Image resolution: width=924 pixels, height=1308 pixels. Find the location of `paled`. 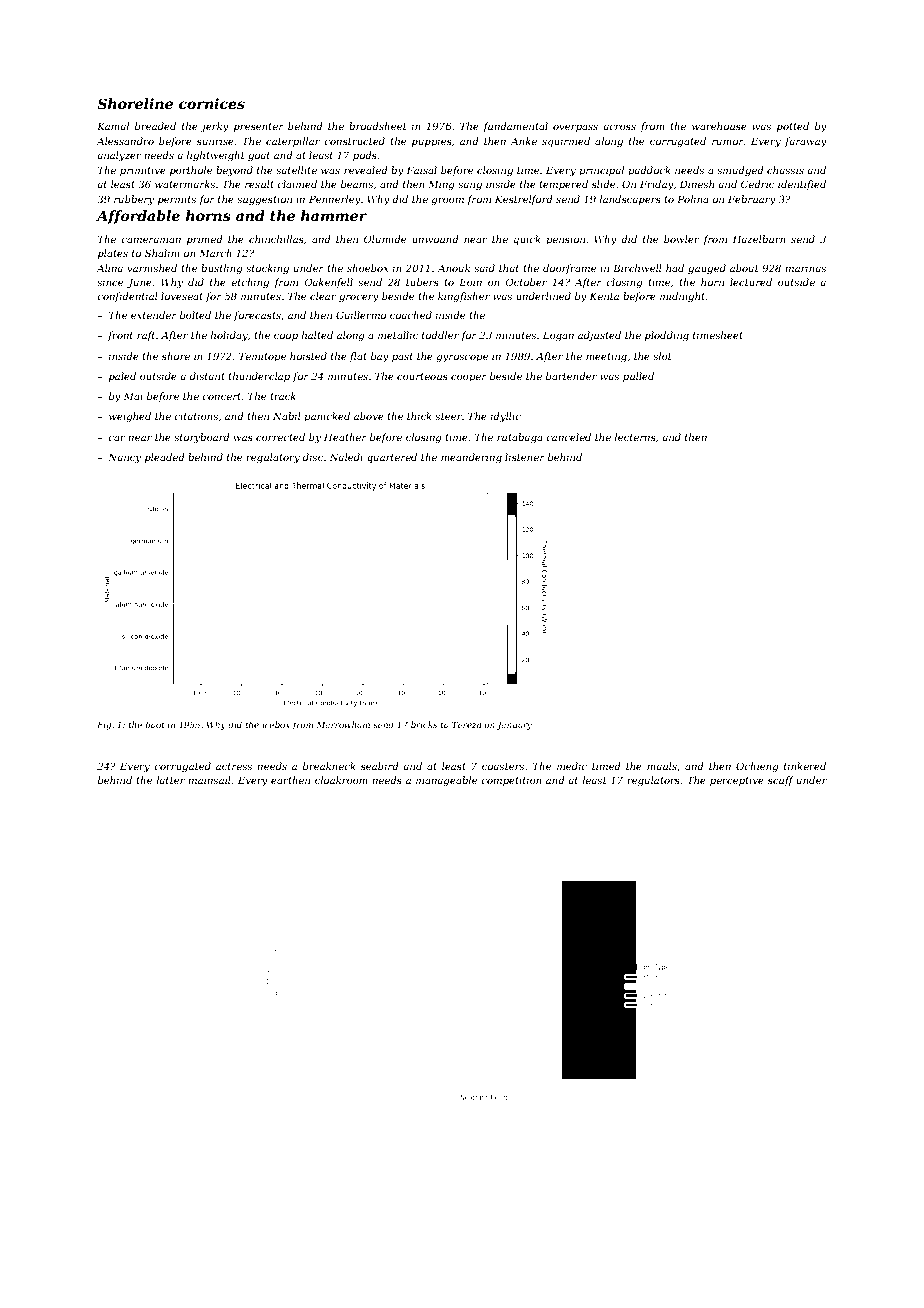

paled is located at coordinates (122, 377).
